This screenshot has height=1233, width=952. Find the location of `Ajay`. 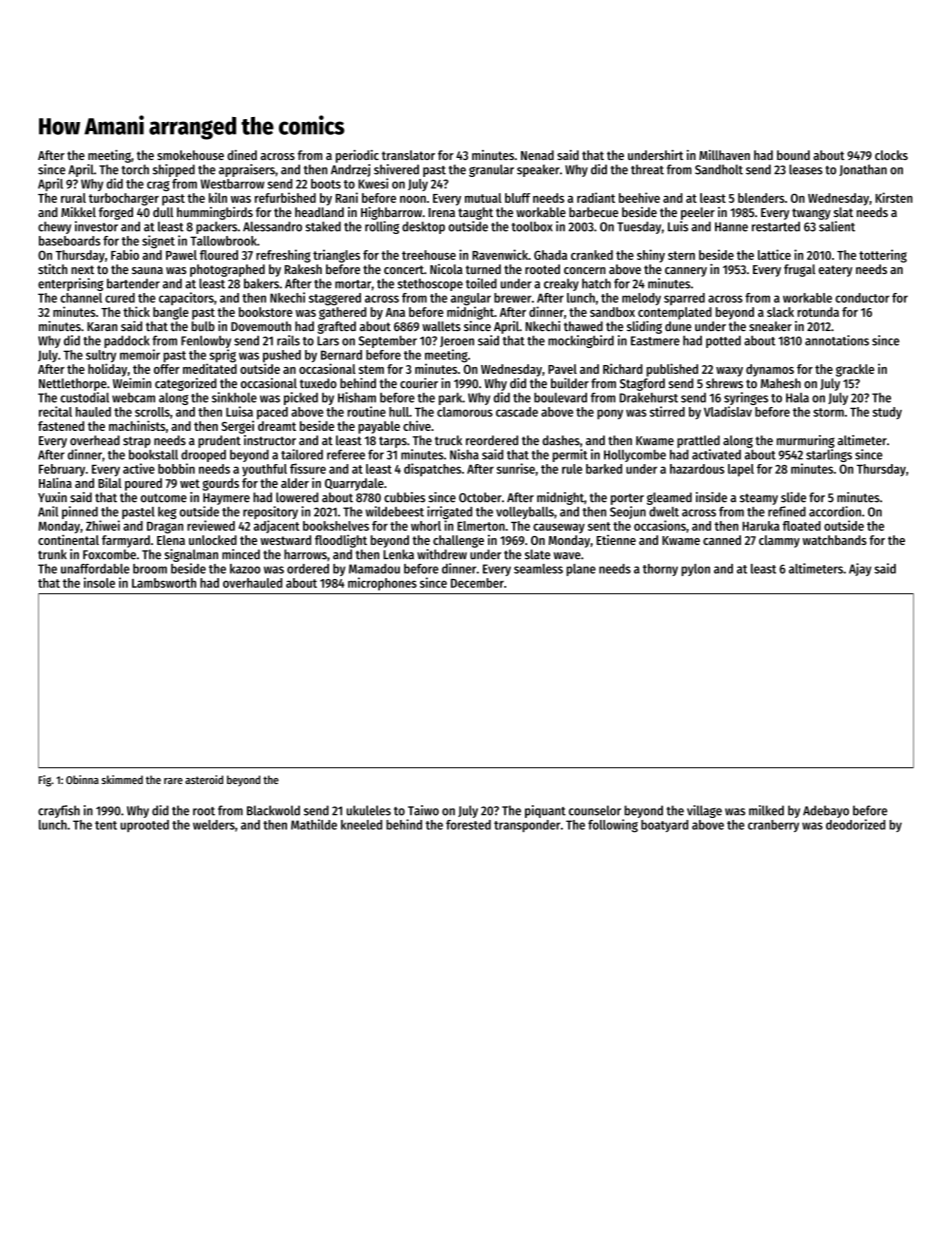

Ajay is located at coordinates (860, 569).
